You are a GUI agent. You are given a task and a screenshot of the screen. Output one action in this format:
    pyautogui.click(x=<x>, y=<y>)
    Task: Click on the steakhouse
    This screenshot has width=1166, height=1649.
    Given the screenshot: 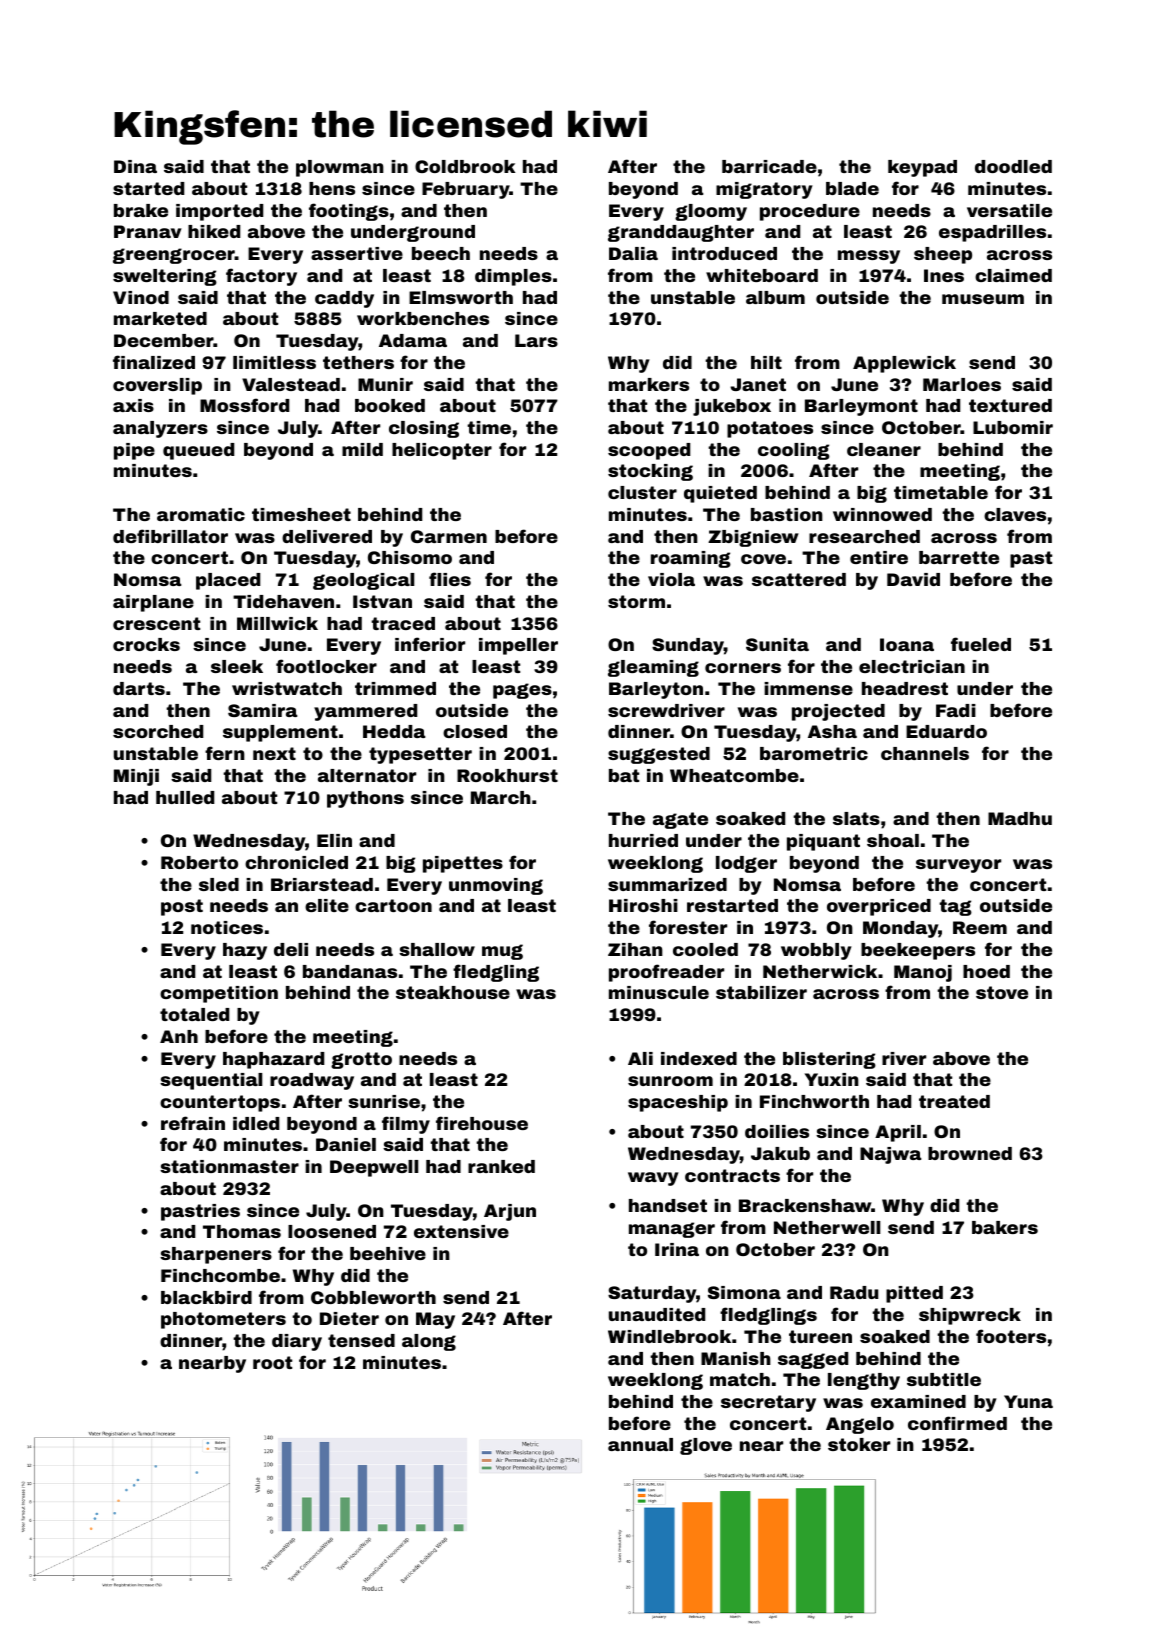 What is the action you would take?
    pyautogui.click(x=453, y=992)
